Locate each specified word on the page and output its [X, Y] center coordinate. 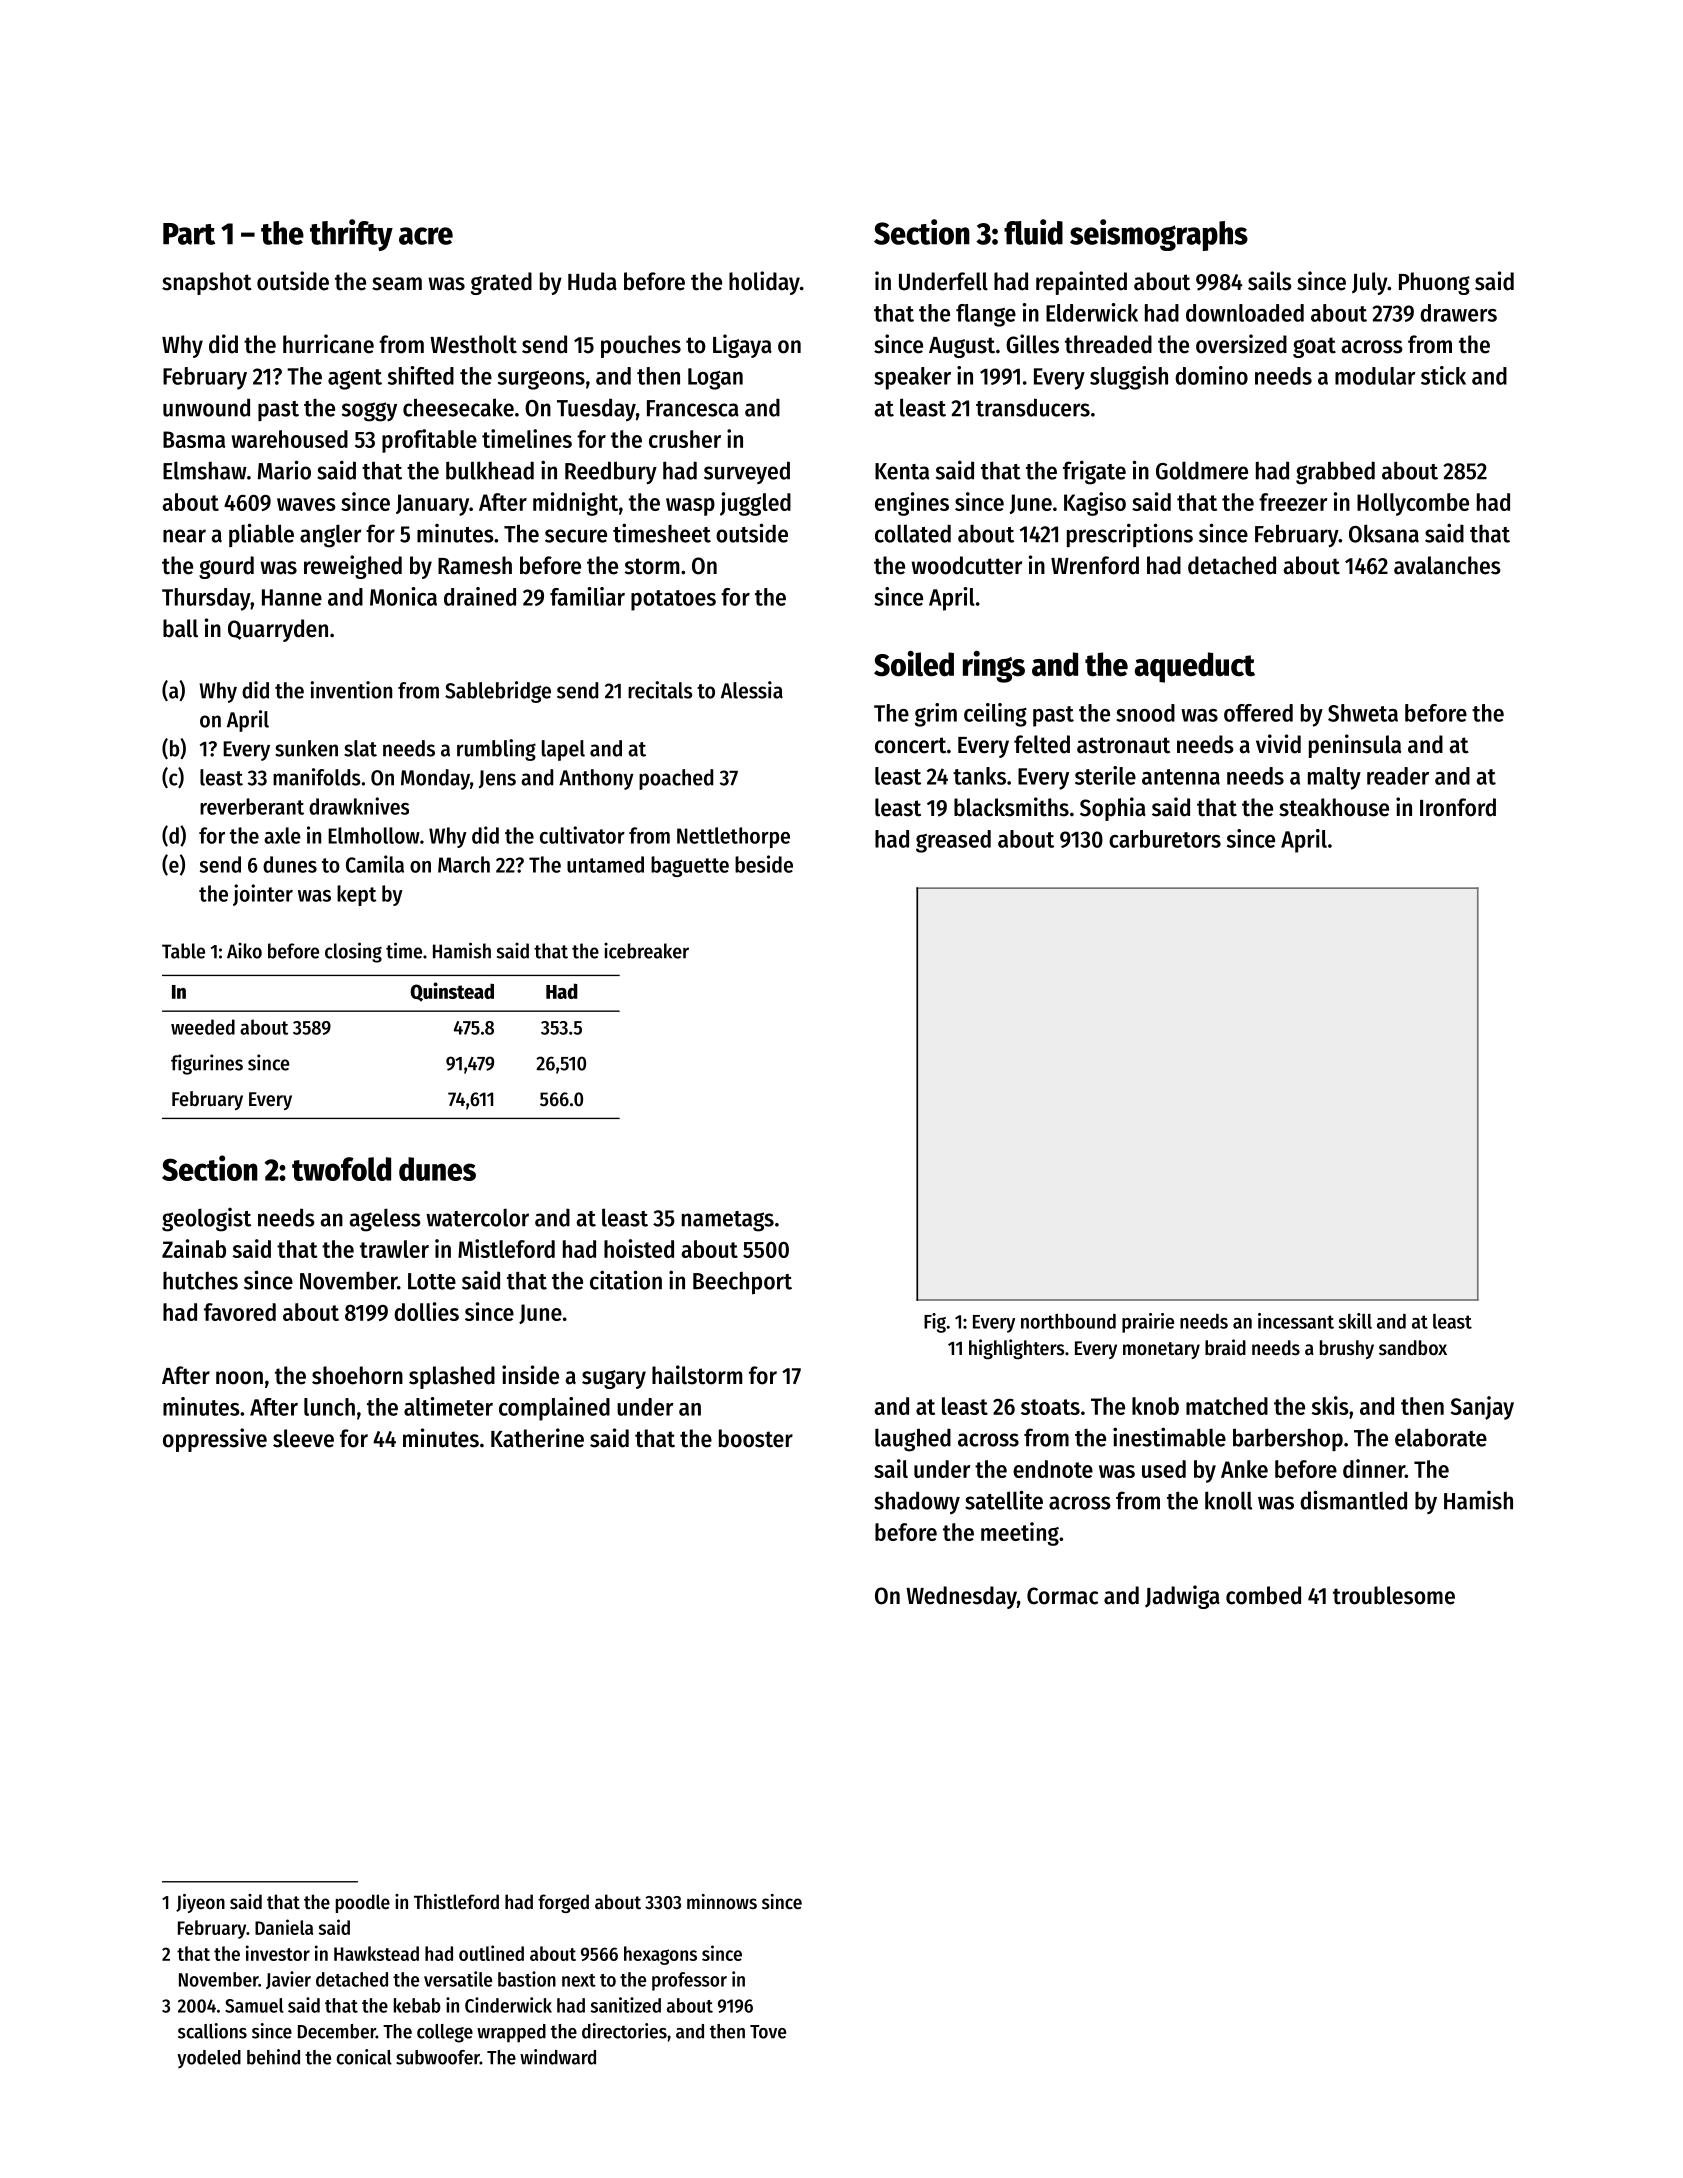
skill [1355, 1321]
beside [764, 864]
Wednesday [961, 1597]
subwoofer [438, 2057]
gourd [226, 567]
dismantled [1353, 1500]
